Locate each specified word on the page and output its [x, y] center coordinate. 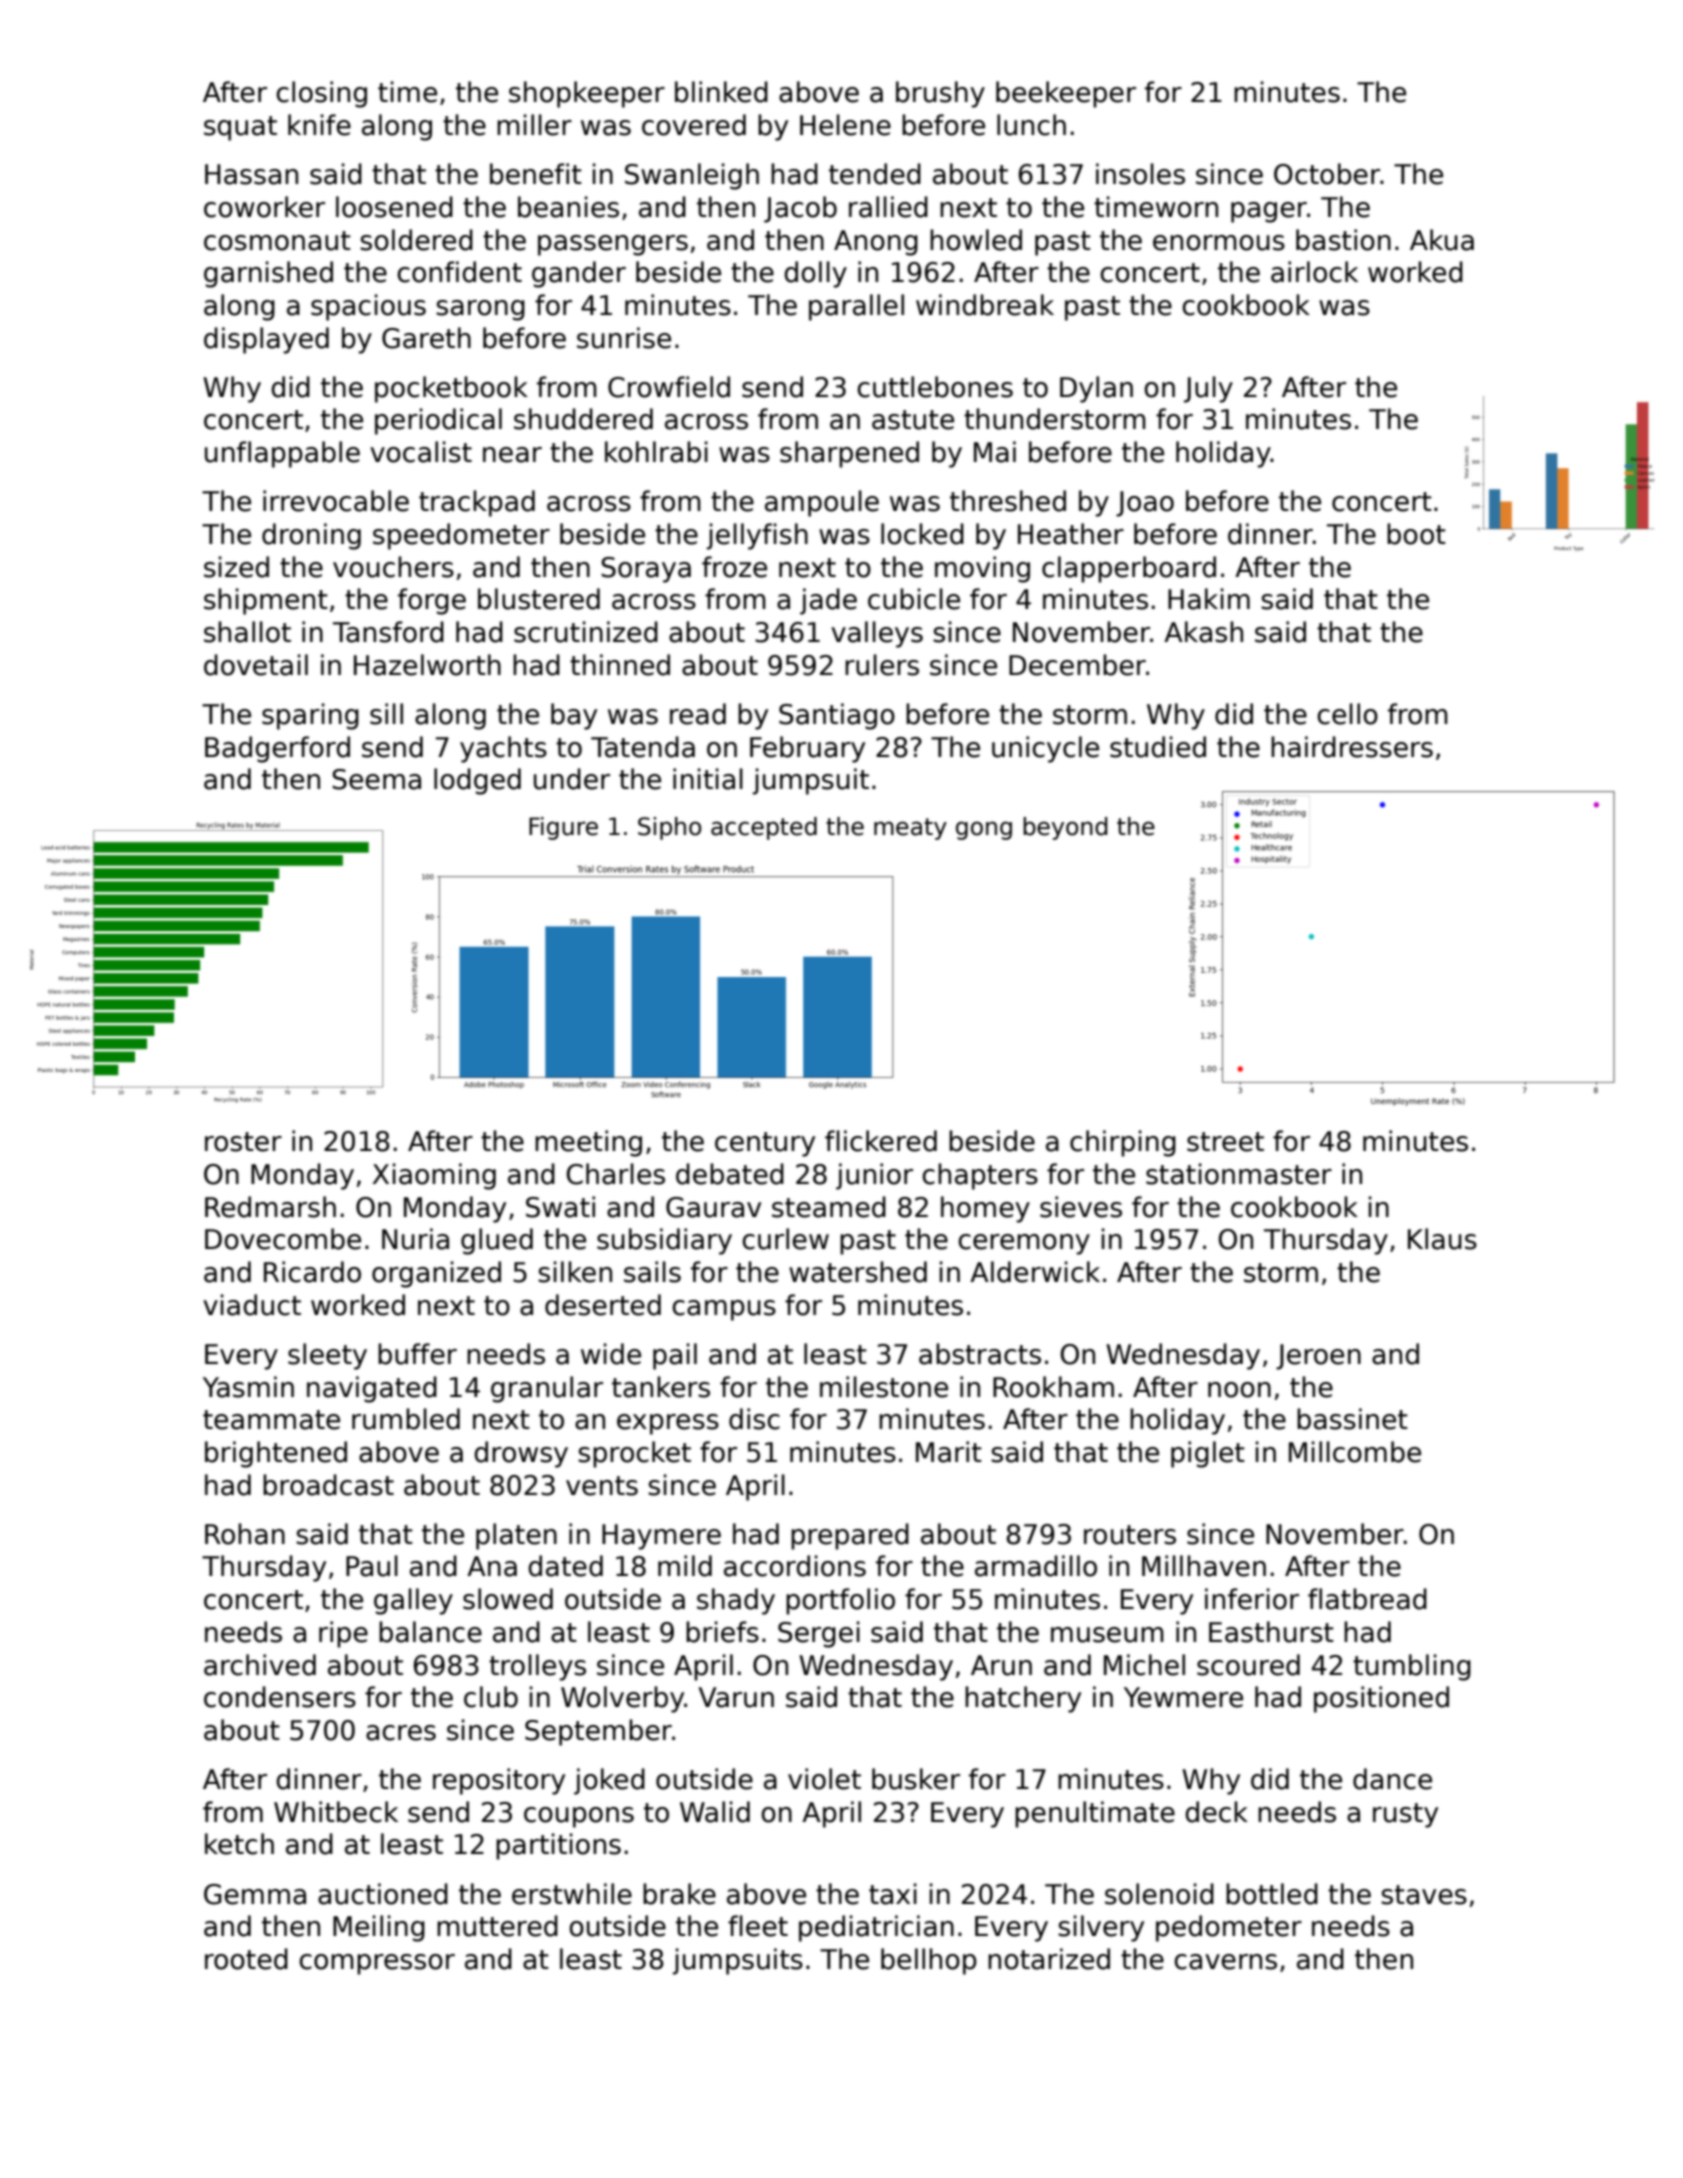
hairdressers [1352, 747]
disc [754, 1419]
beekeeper [1066, 94]
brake [679, 1894]
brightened [276, 1454]
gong [984, 830]
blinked [721, 92]
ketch [239, 1844]
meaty [910, 829]
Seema [376, 779]
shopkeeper [587, 94]
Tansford [388, 632]
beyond [1065, 828]
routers [1130, 1535]
